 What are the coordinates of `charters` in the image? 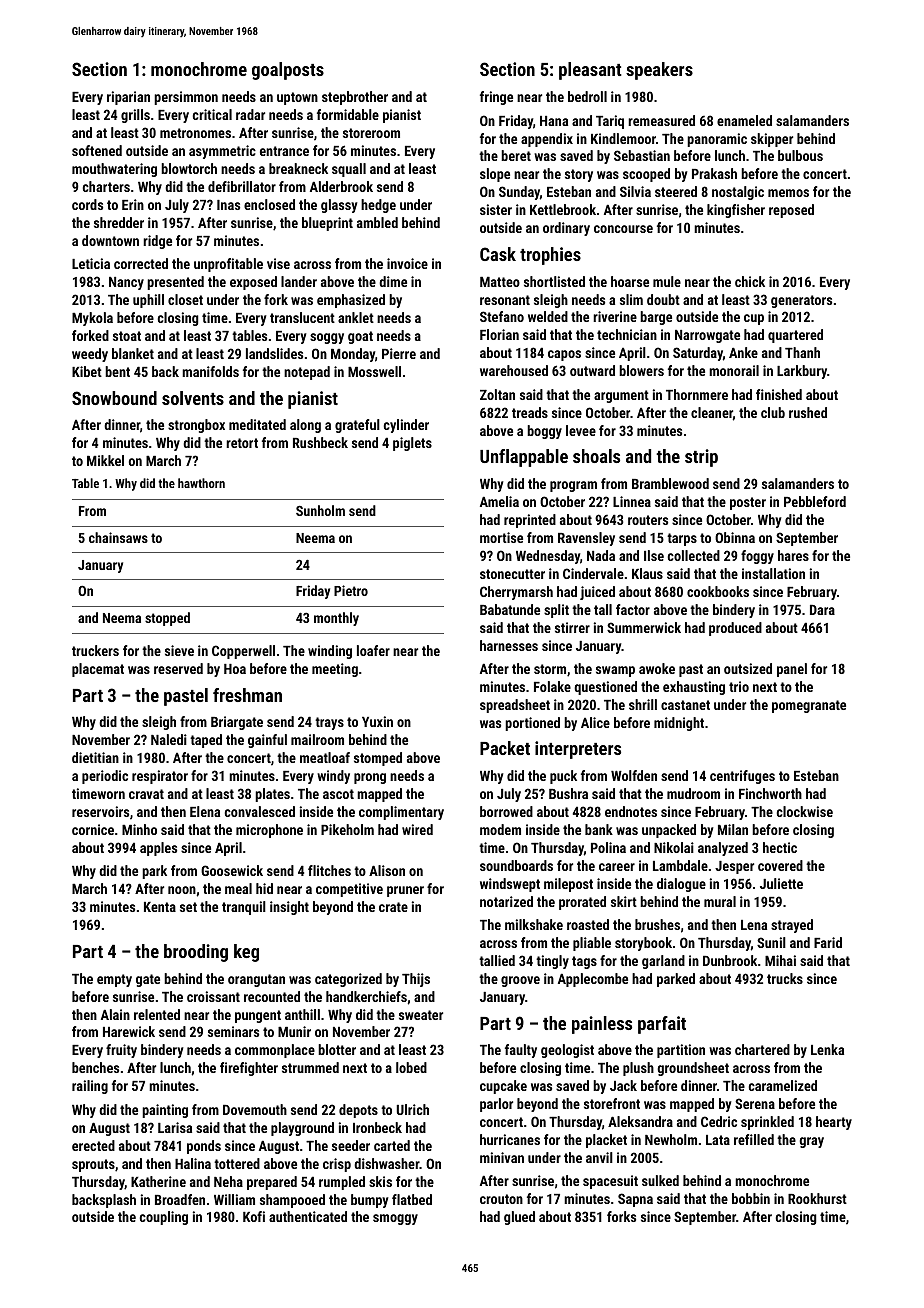 It's located at (106, 186).
